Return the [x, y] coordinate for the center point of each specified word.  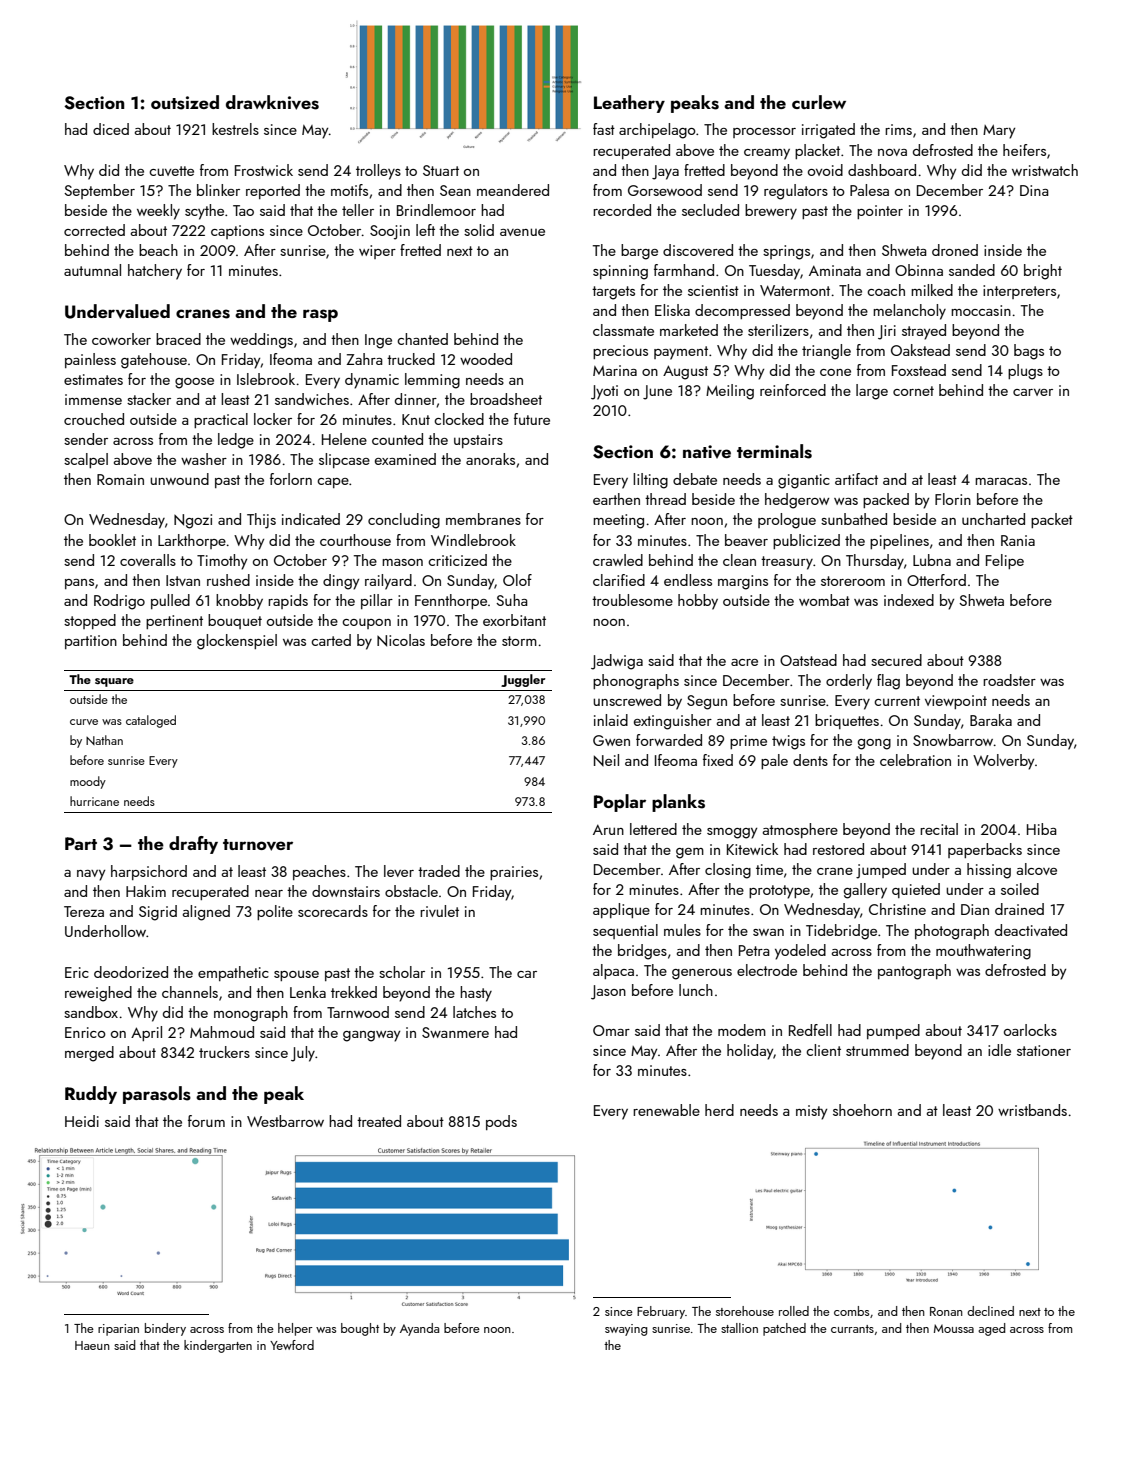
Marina [615, 370]
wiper [377, 252]
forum [206, 1121]
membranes [483, 519]
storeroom [853, 581]
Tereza [84, 911]
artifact [856, 479]
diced [111, 129]
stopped [90, 621]
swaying [626, 1330]
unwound [179, 479]
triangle [826, 352]
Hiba [1042, 829]
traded [439, 871]
